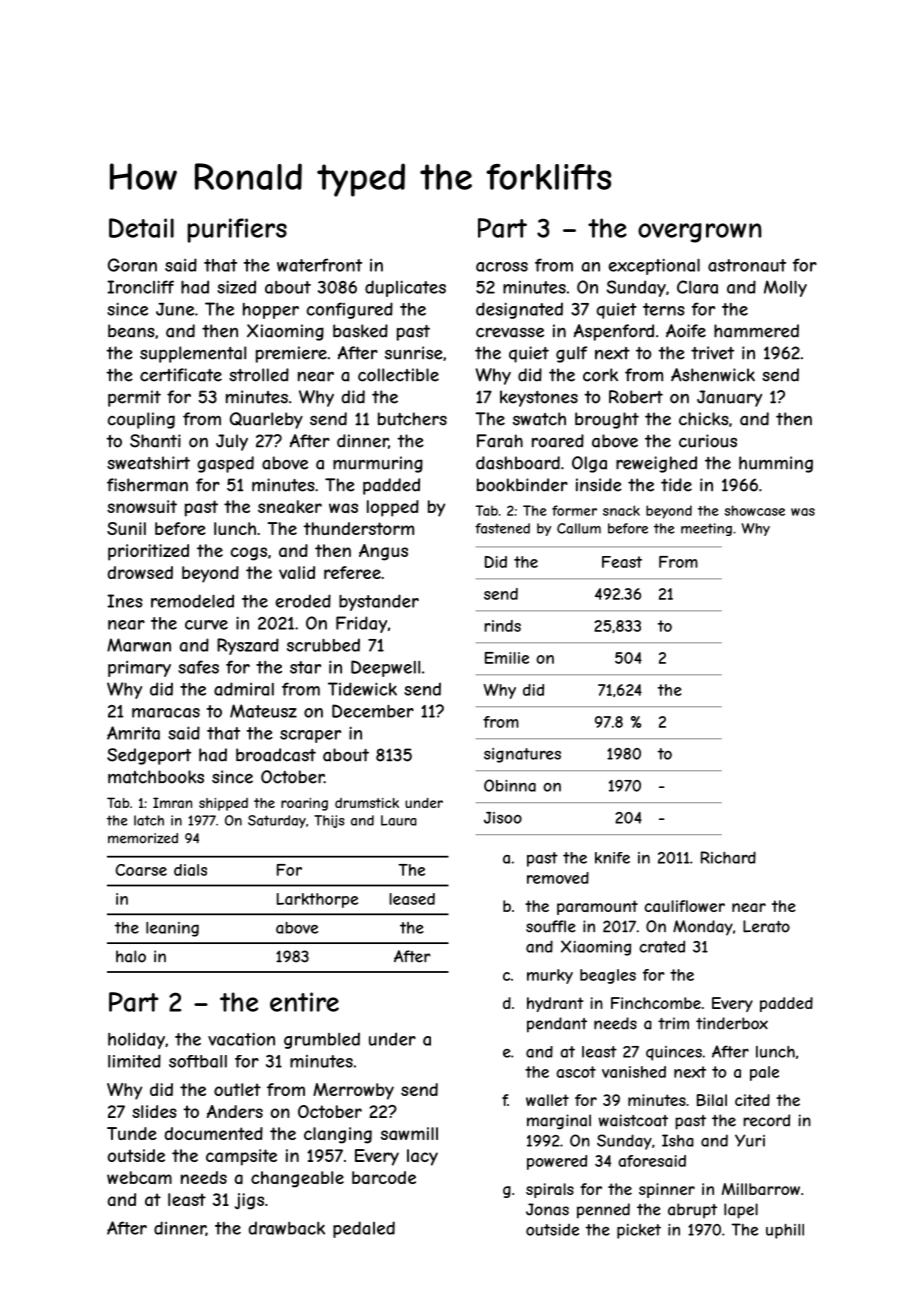 The image size is (924, 1311). What do you see at coordinates (785, 1231) in the screenshot?
I see `uphill` at bounding box center [785, 1231].
